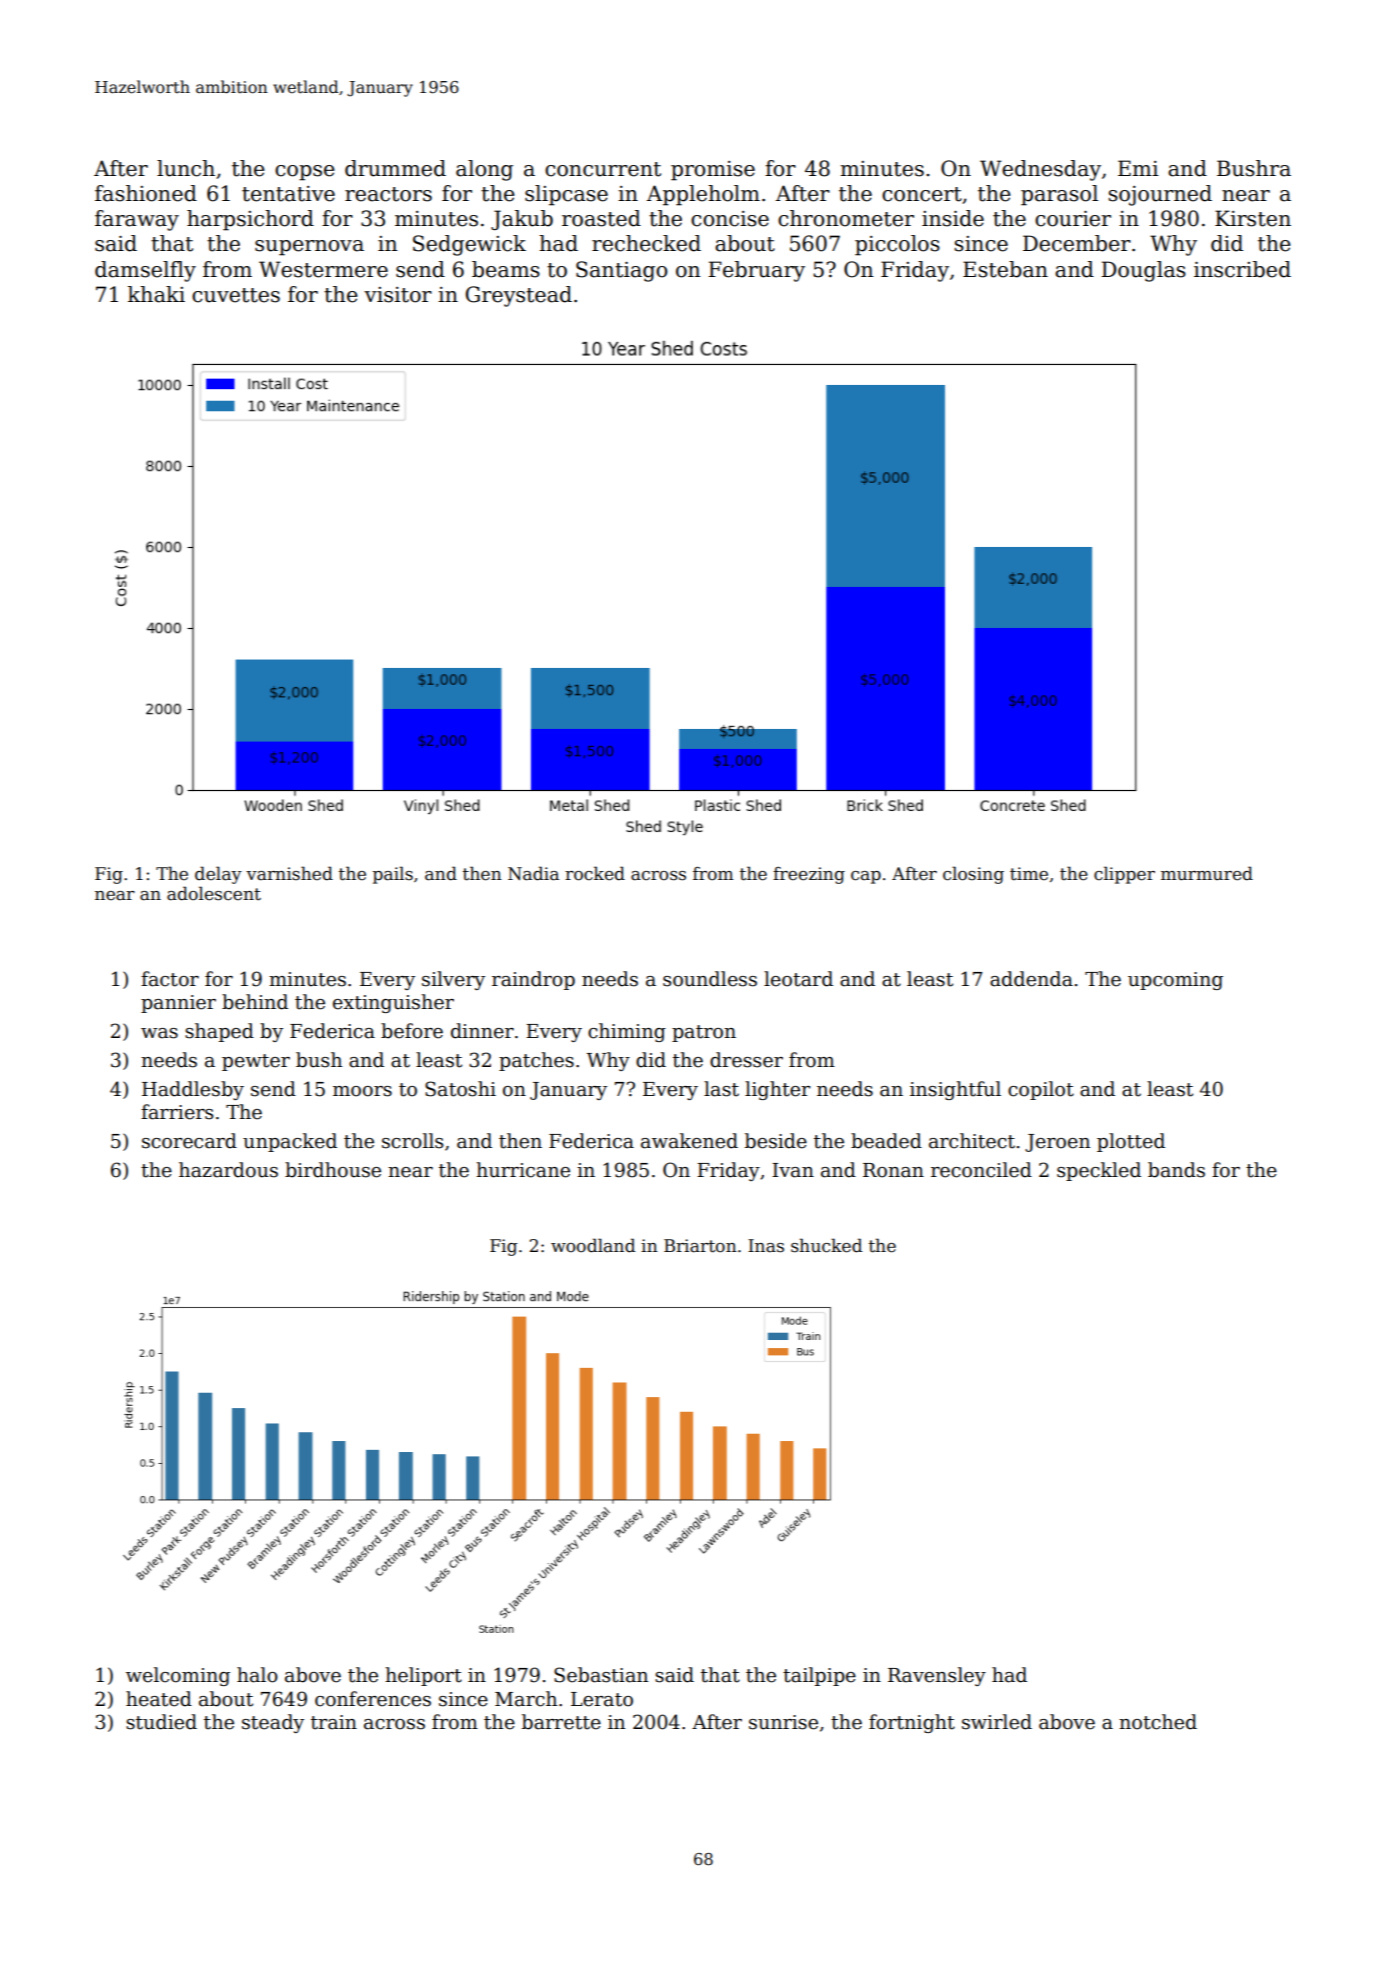 The image size is (1386, 1969). Describe the element at coordinates (601, 1675) in the document. I see `Sebastian` at that location.
